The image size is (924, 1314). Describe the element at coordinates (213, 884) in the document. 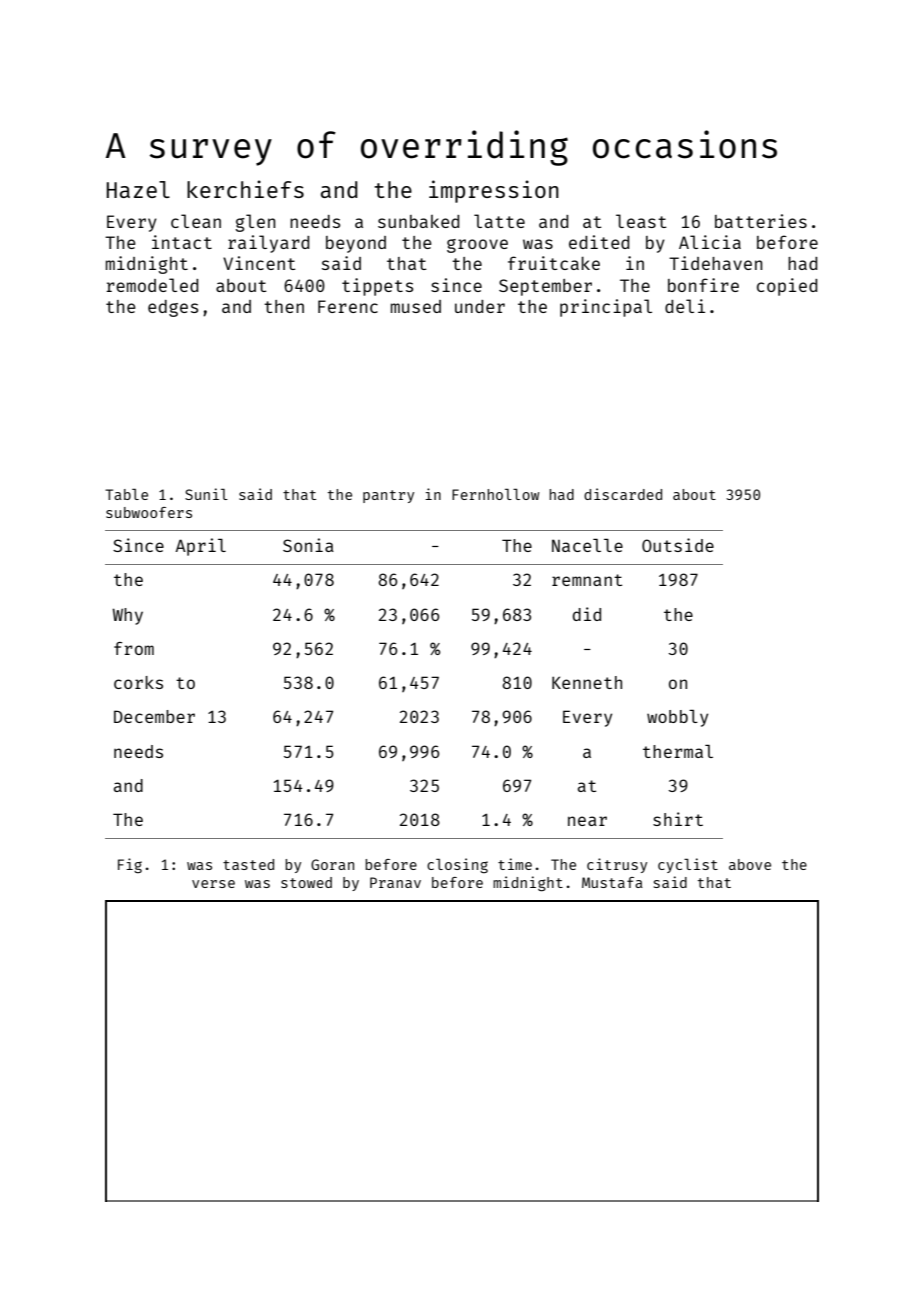

I see `verse` at that location.
